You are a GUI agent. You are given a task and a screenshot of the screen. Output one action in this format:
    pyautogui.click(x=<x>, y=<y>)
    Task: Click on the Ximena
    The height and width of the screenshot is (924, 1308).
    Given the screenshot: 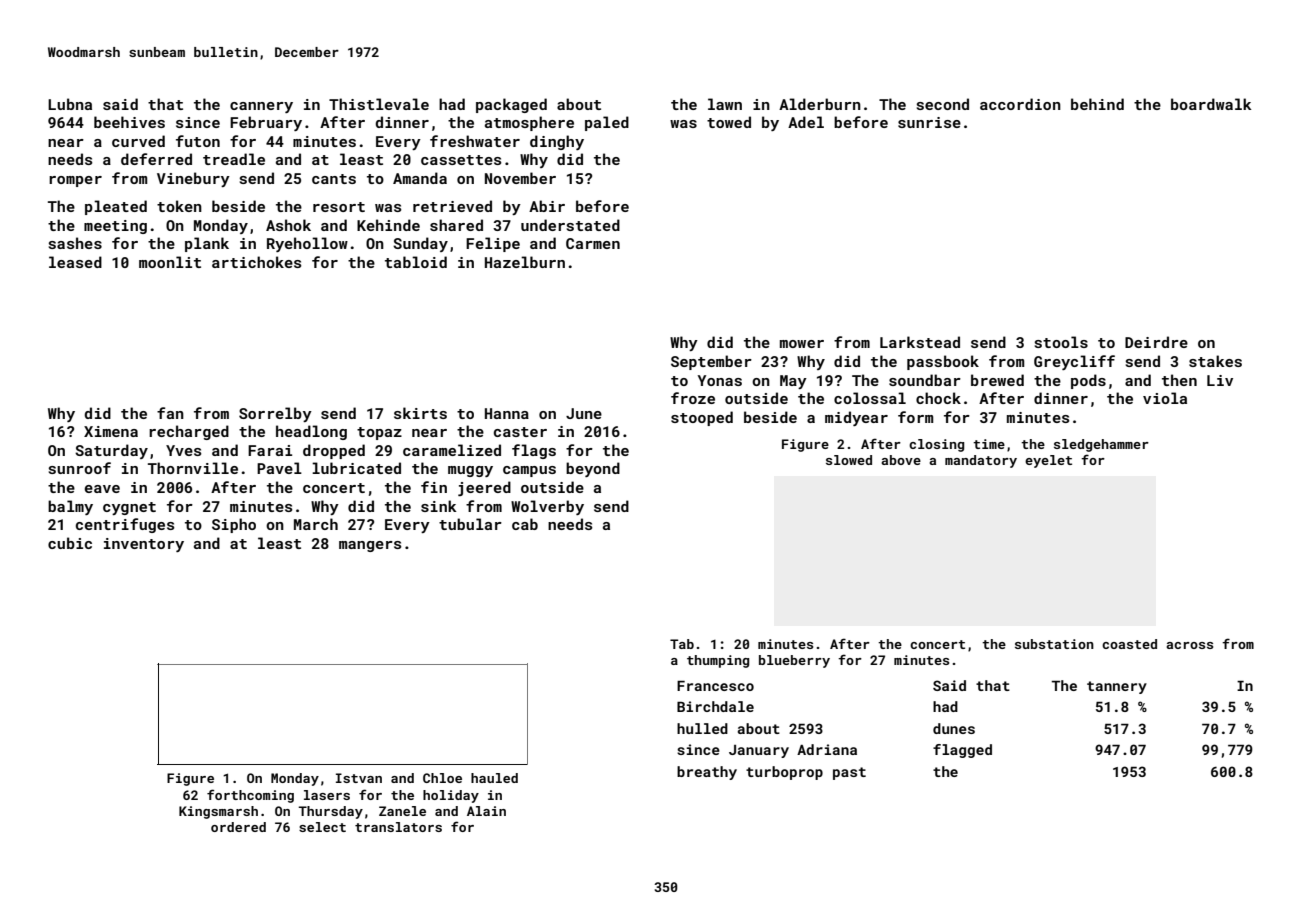 What is the action you would take?
    pyautogui.click(x=111, y=431)
